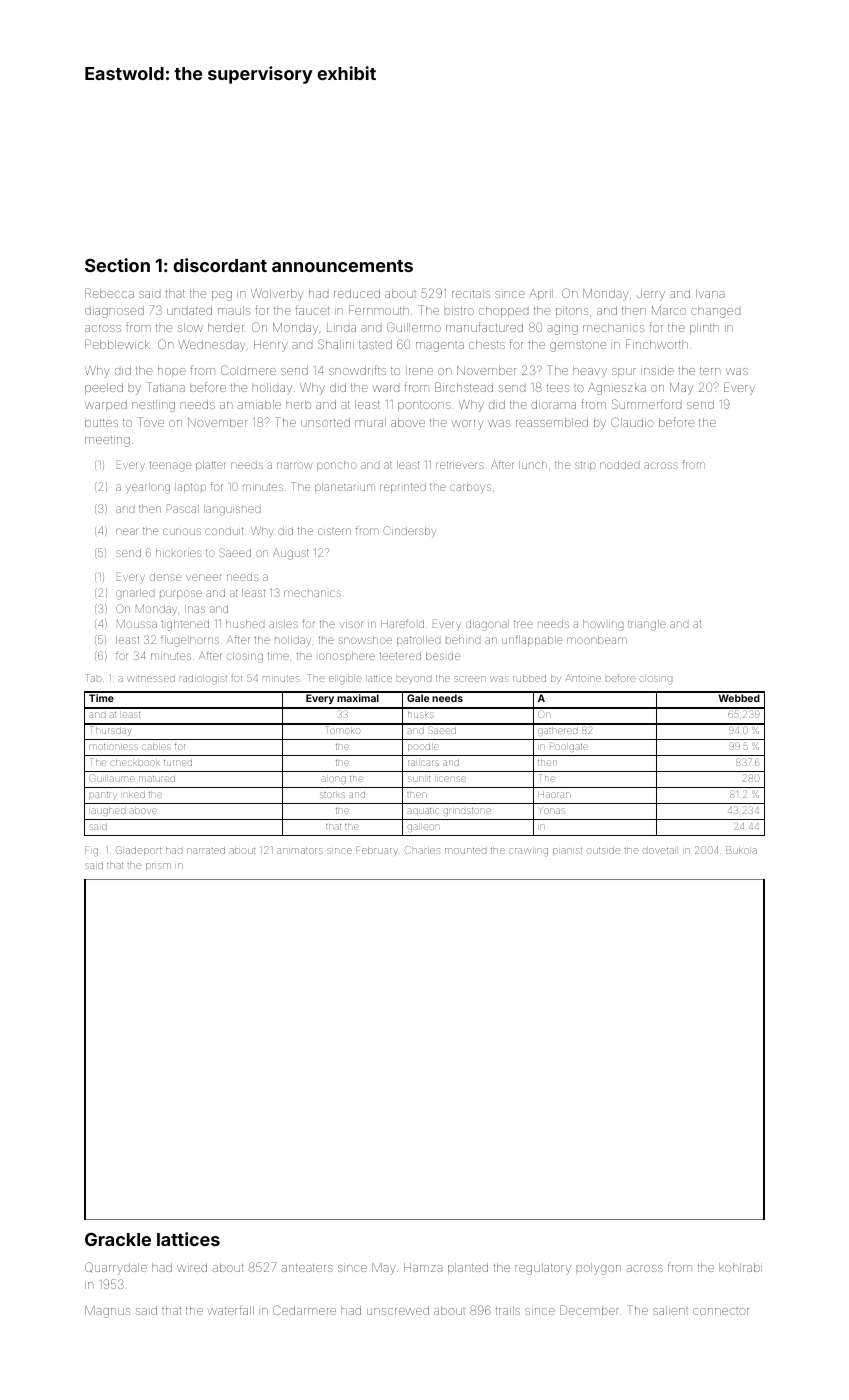 The image size is (849, 1400). What do you see at coordinates (224, 531) in the screenshot?
I see `conduit` at bounding box center [224, 531].
